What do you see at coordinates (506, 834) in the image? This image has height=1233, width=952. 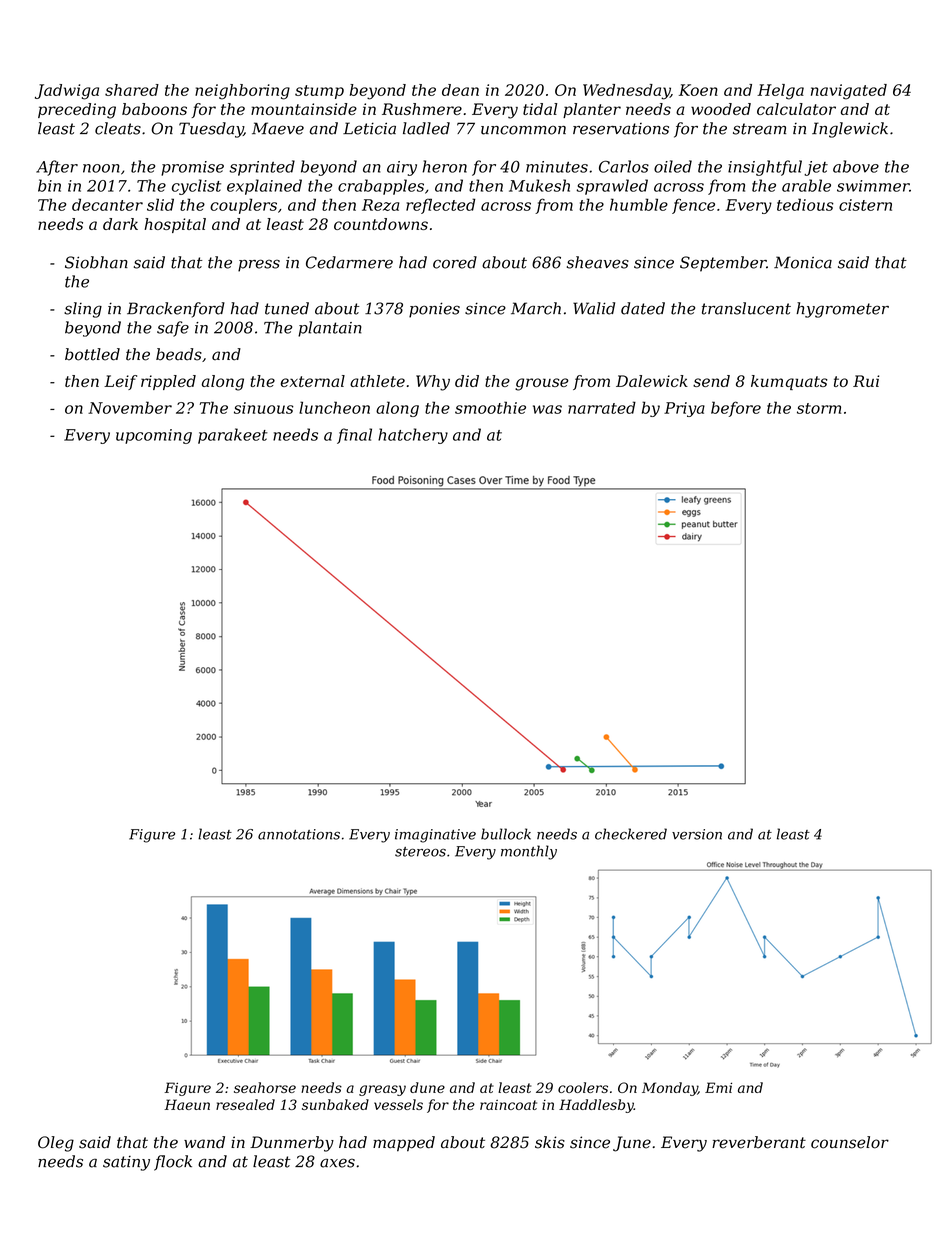 I see `bullock` at bounding box center [506, 834].
